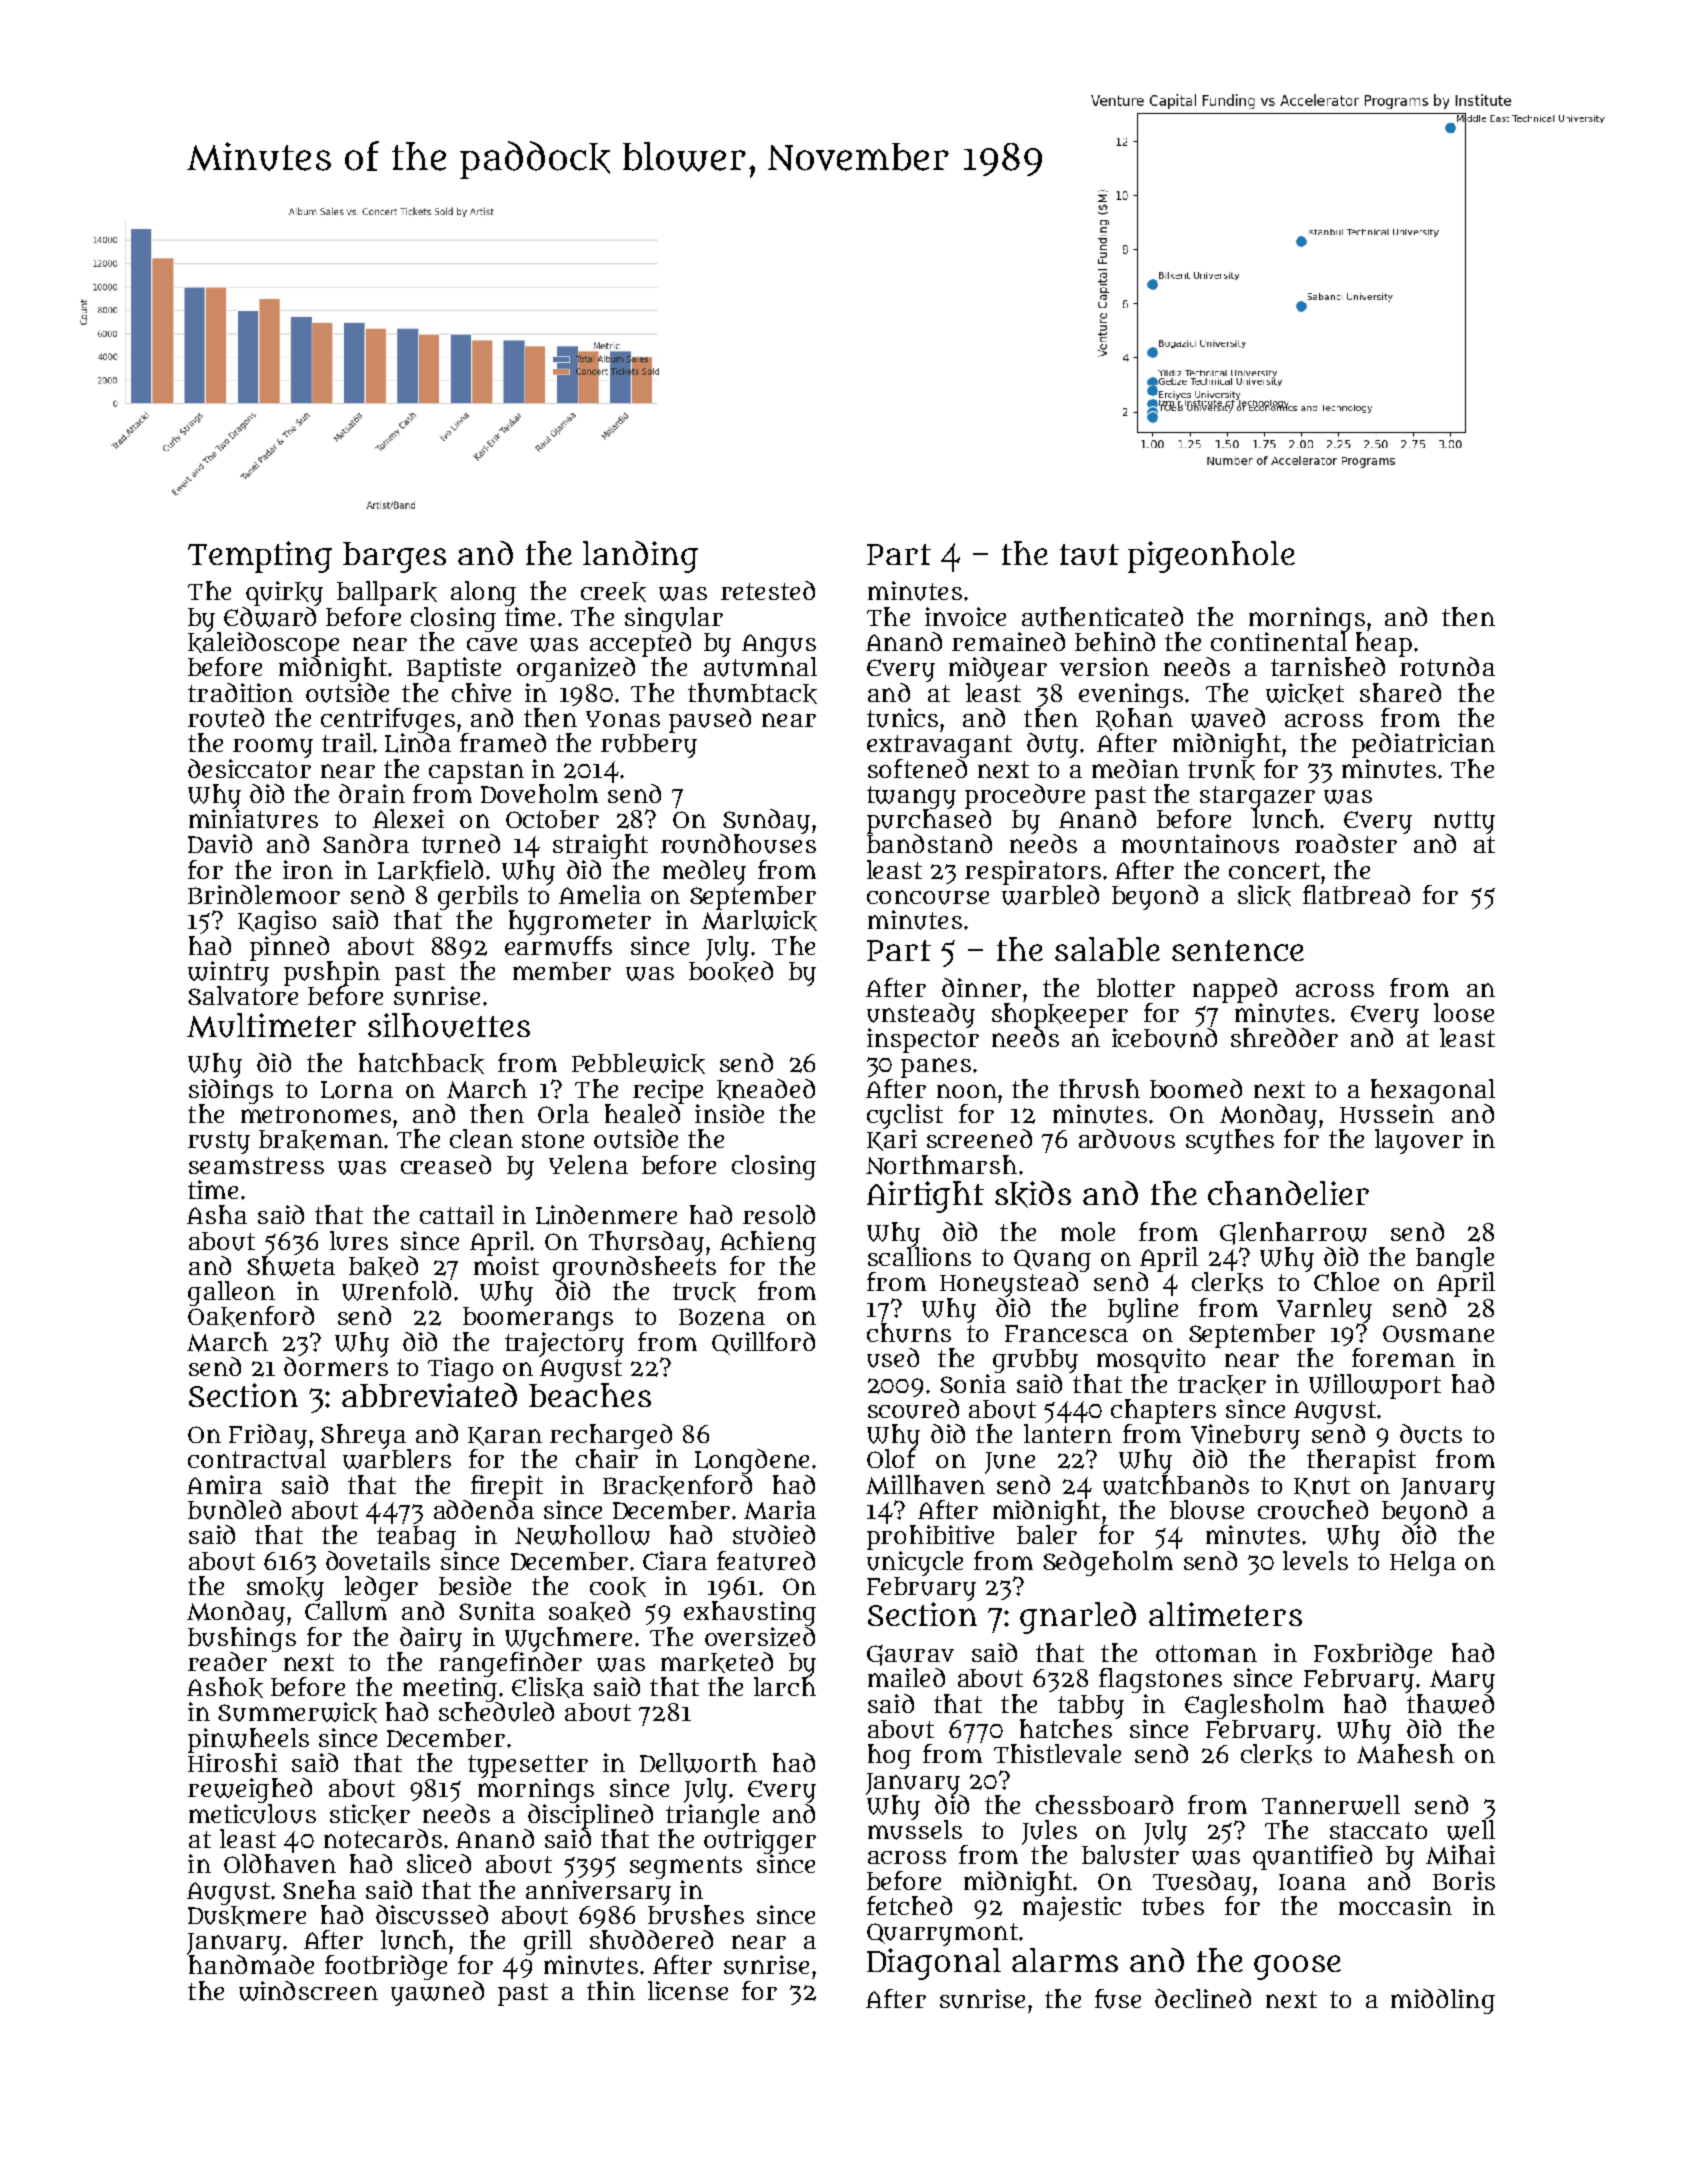 The image size is (1683, 2178). I want to click on heap, so click(1384, 644).
